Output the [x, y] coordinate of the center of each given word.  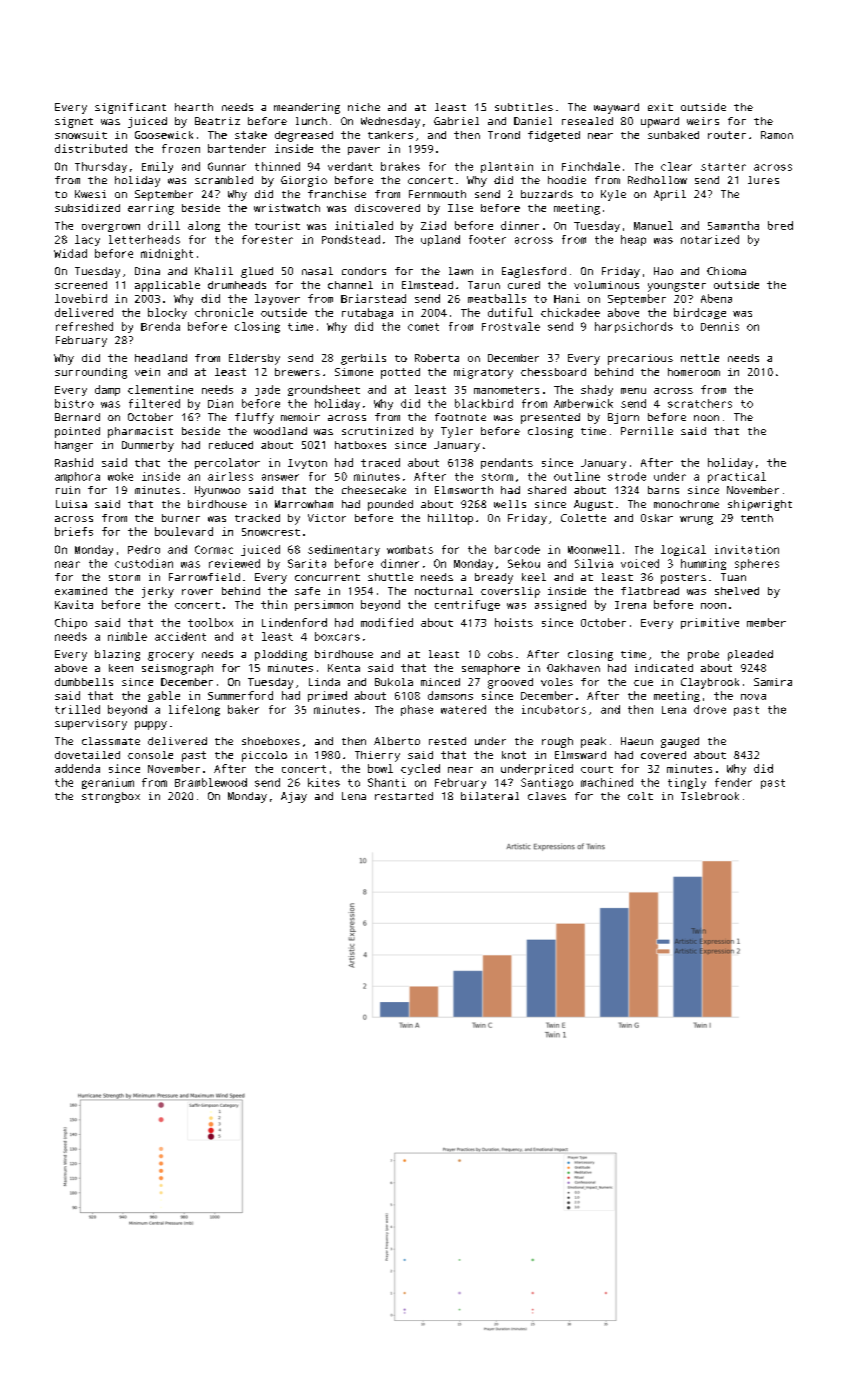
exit [660, 107]
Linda [324, 682]
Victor [327, 518]
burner [181, 518]
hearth [194, 107]
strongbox [111, 797]
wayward [616, 108]
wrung [696, 520]
